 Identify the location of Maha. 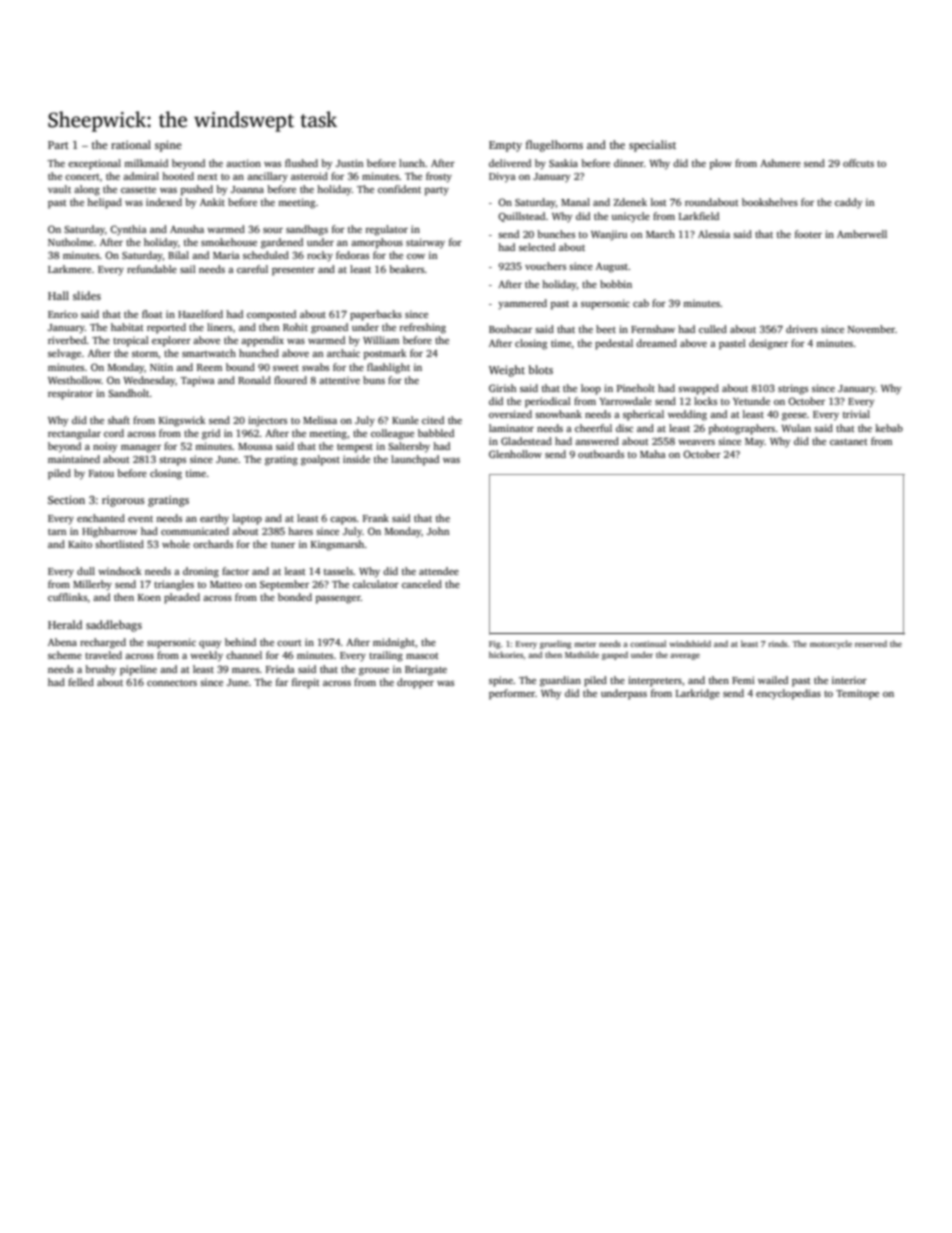
(653, 454).
